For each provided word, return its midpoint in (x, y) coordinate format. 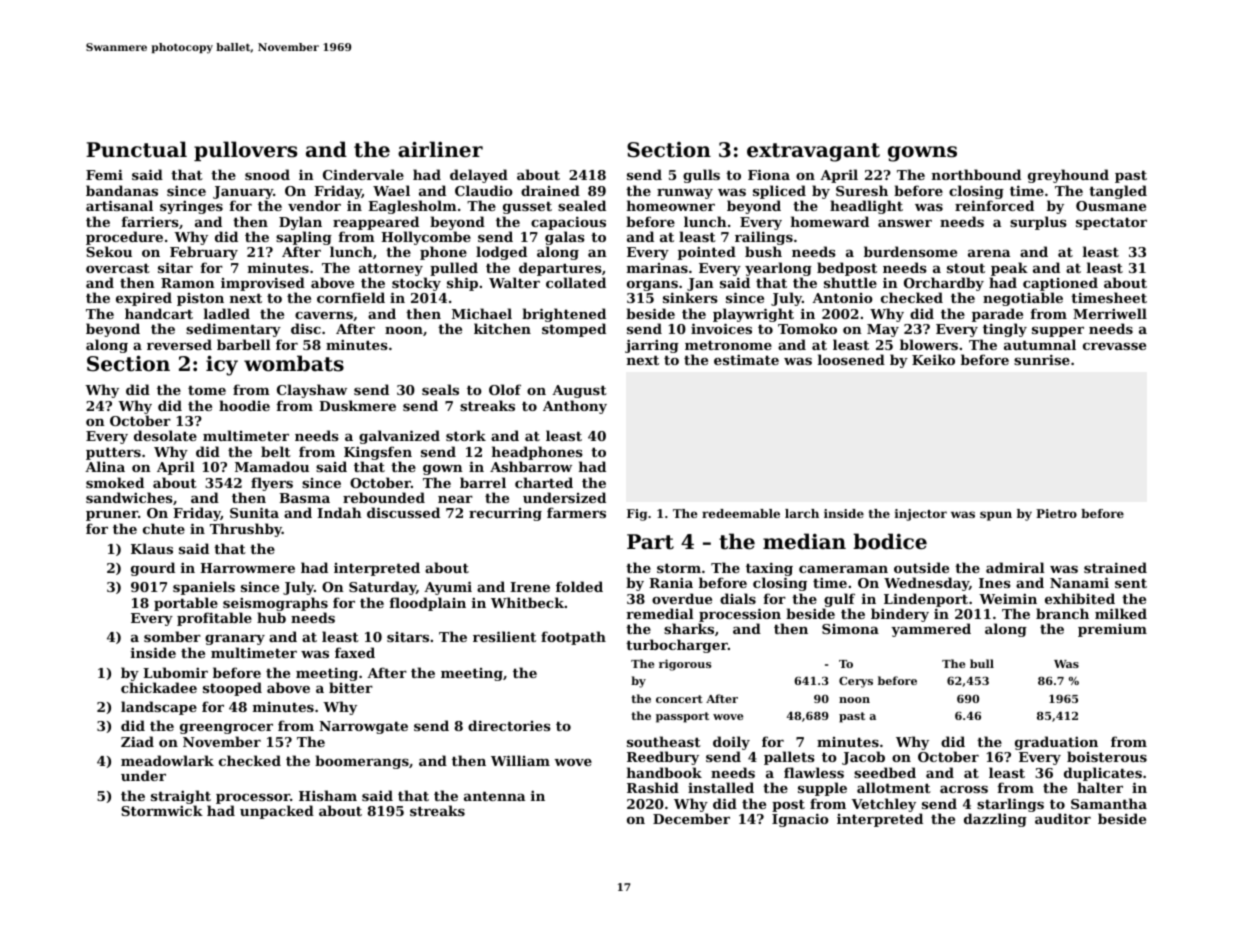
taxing (769, 569)
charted (544, 482)
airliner (440, 149)
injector (921, 515)
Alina (105, 466)
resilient (504, 636)
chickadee (159, 687)
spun (996, 516)
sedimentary (233, 330)
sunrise (1042, 359)
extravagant (813, 152)
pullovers (245, 151)
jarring (652, 346)
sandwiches (129, 497)
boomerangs (362, 762)
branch (1062, 613)
